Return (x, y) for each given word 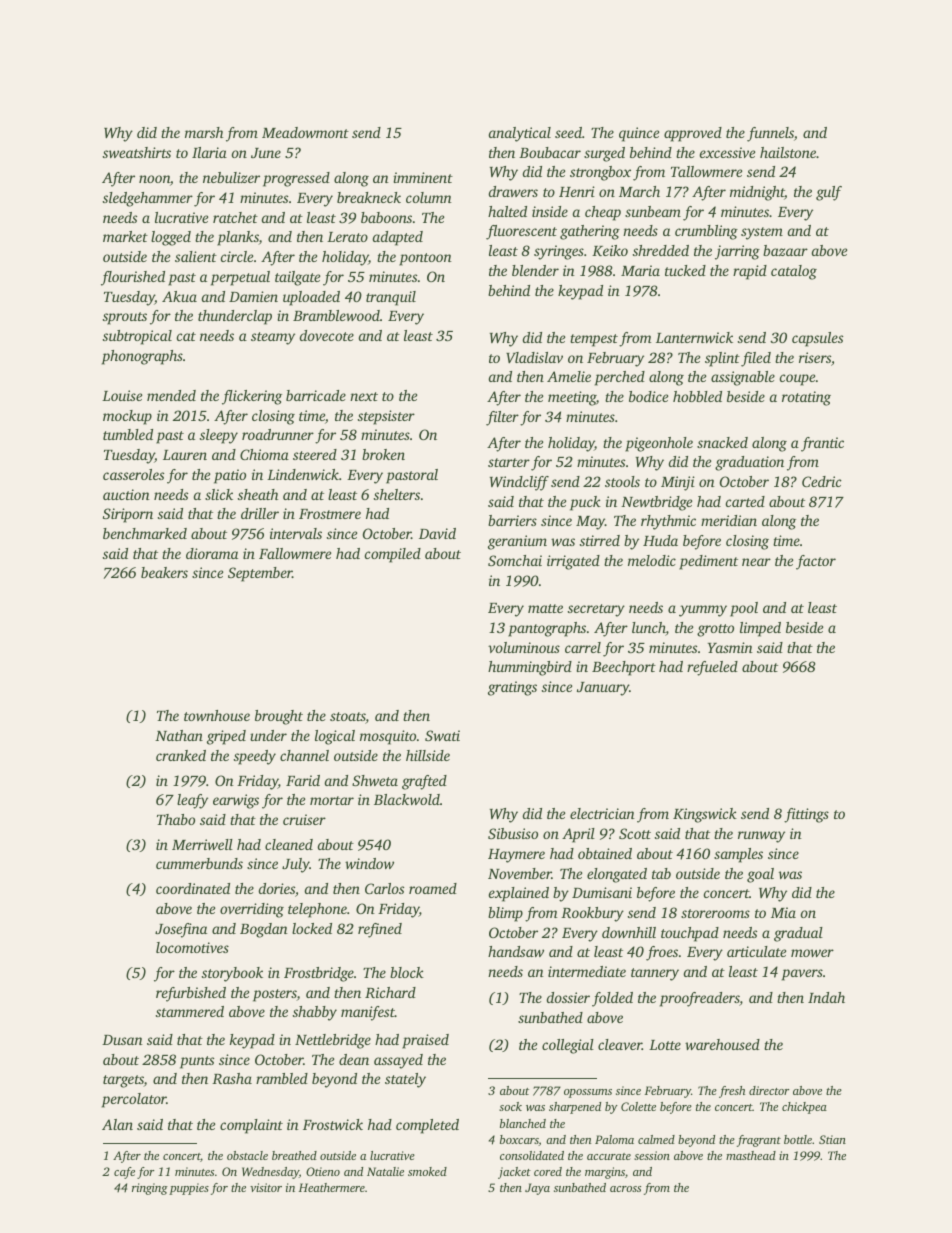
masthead (751, 1155)
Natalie (385, 1171)
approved (693, 134)
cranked (181, 755)
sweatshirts (137, 152)
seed (568, 132)
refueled (712, 668)
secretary (596, 610)
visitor (266, 1187)
